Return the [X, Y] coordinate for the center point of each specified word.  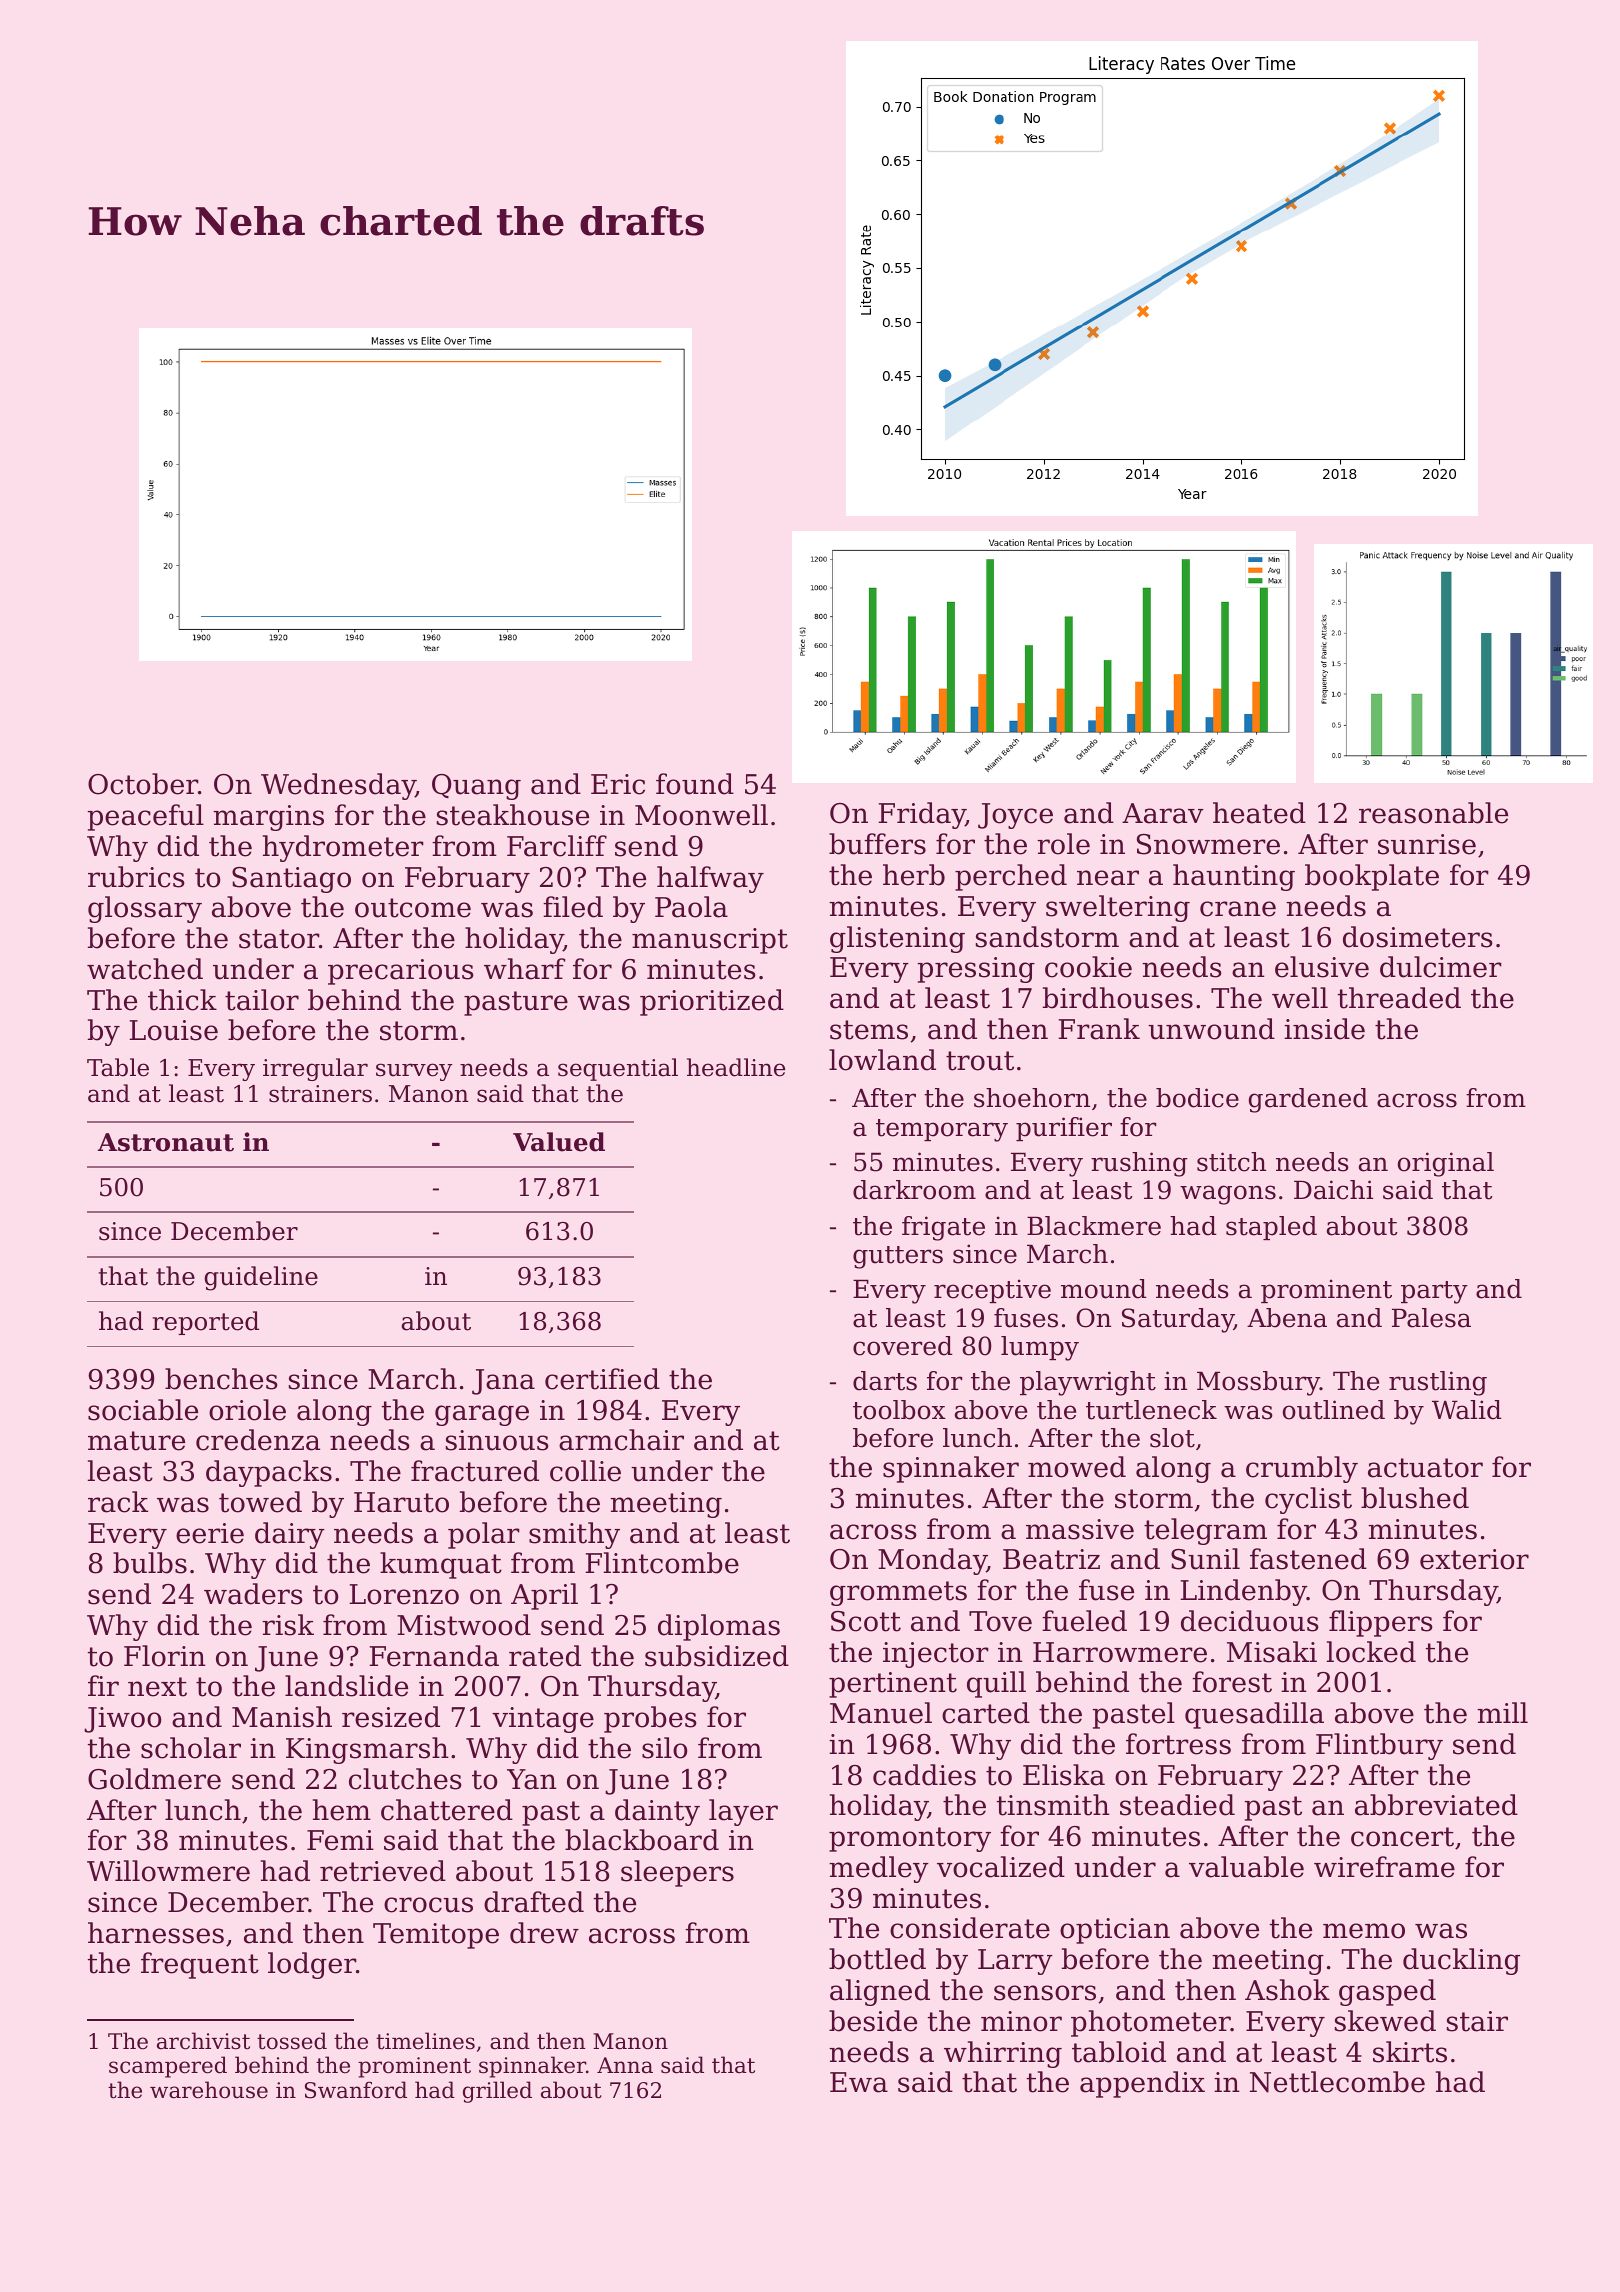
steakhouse [513, 815]
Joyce [1015, 816]
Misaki [1272, 1652]
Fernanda [434, 1656]
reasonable [1433, 813]
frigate [943, 1228]
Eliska [1064, 1775]
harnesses [156, 1933]
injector [936, 1655]
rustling [1438, 1383]
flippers [1381, 1623]
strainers [320, 1094]
